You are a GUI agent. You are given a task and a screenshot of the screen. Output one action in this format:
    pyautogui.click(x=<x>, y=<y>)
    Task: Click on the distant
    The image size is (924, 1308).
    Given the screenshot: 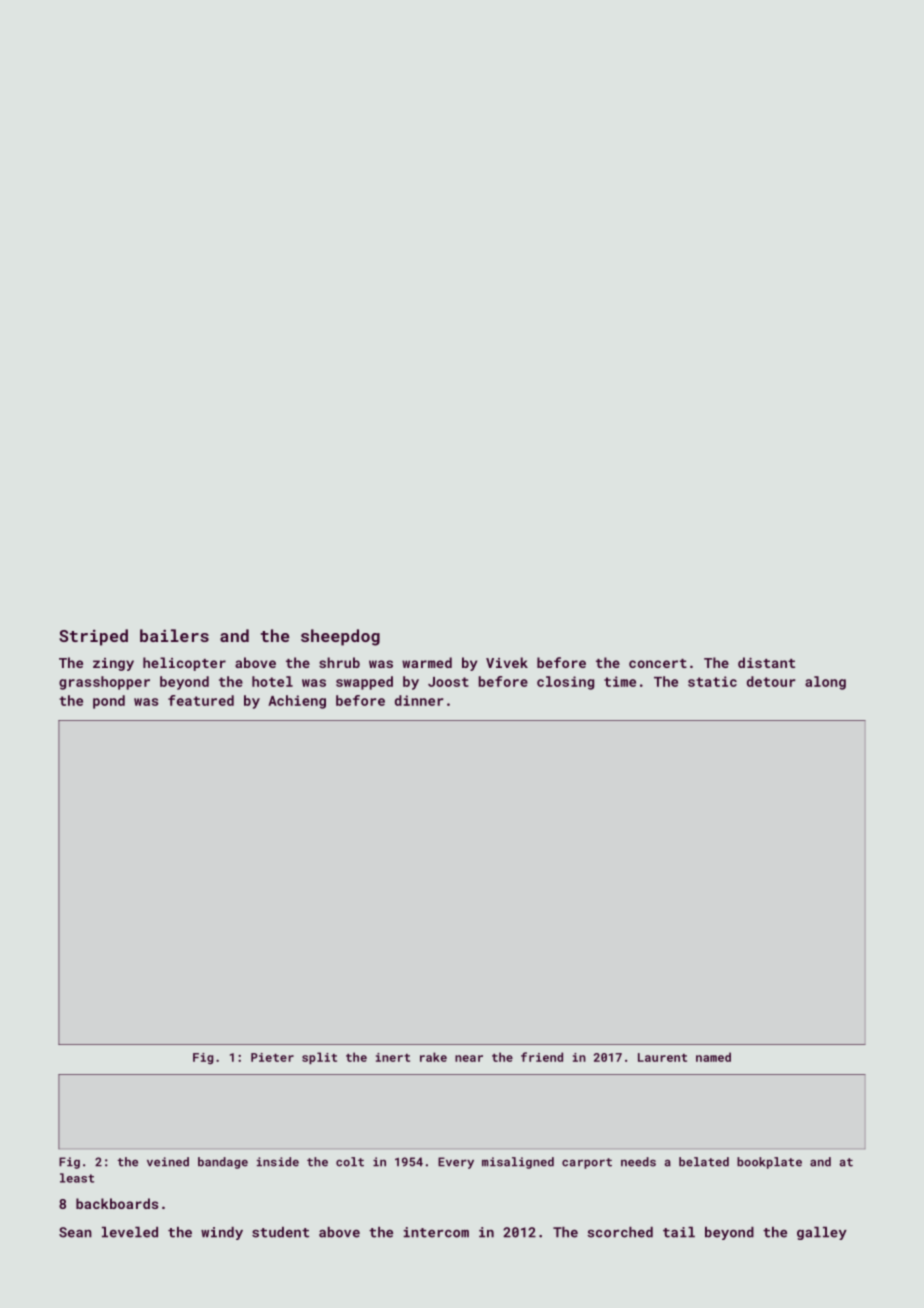 What is the action you would take?
    pyautogui.click(x=766, y=662)
